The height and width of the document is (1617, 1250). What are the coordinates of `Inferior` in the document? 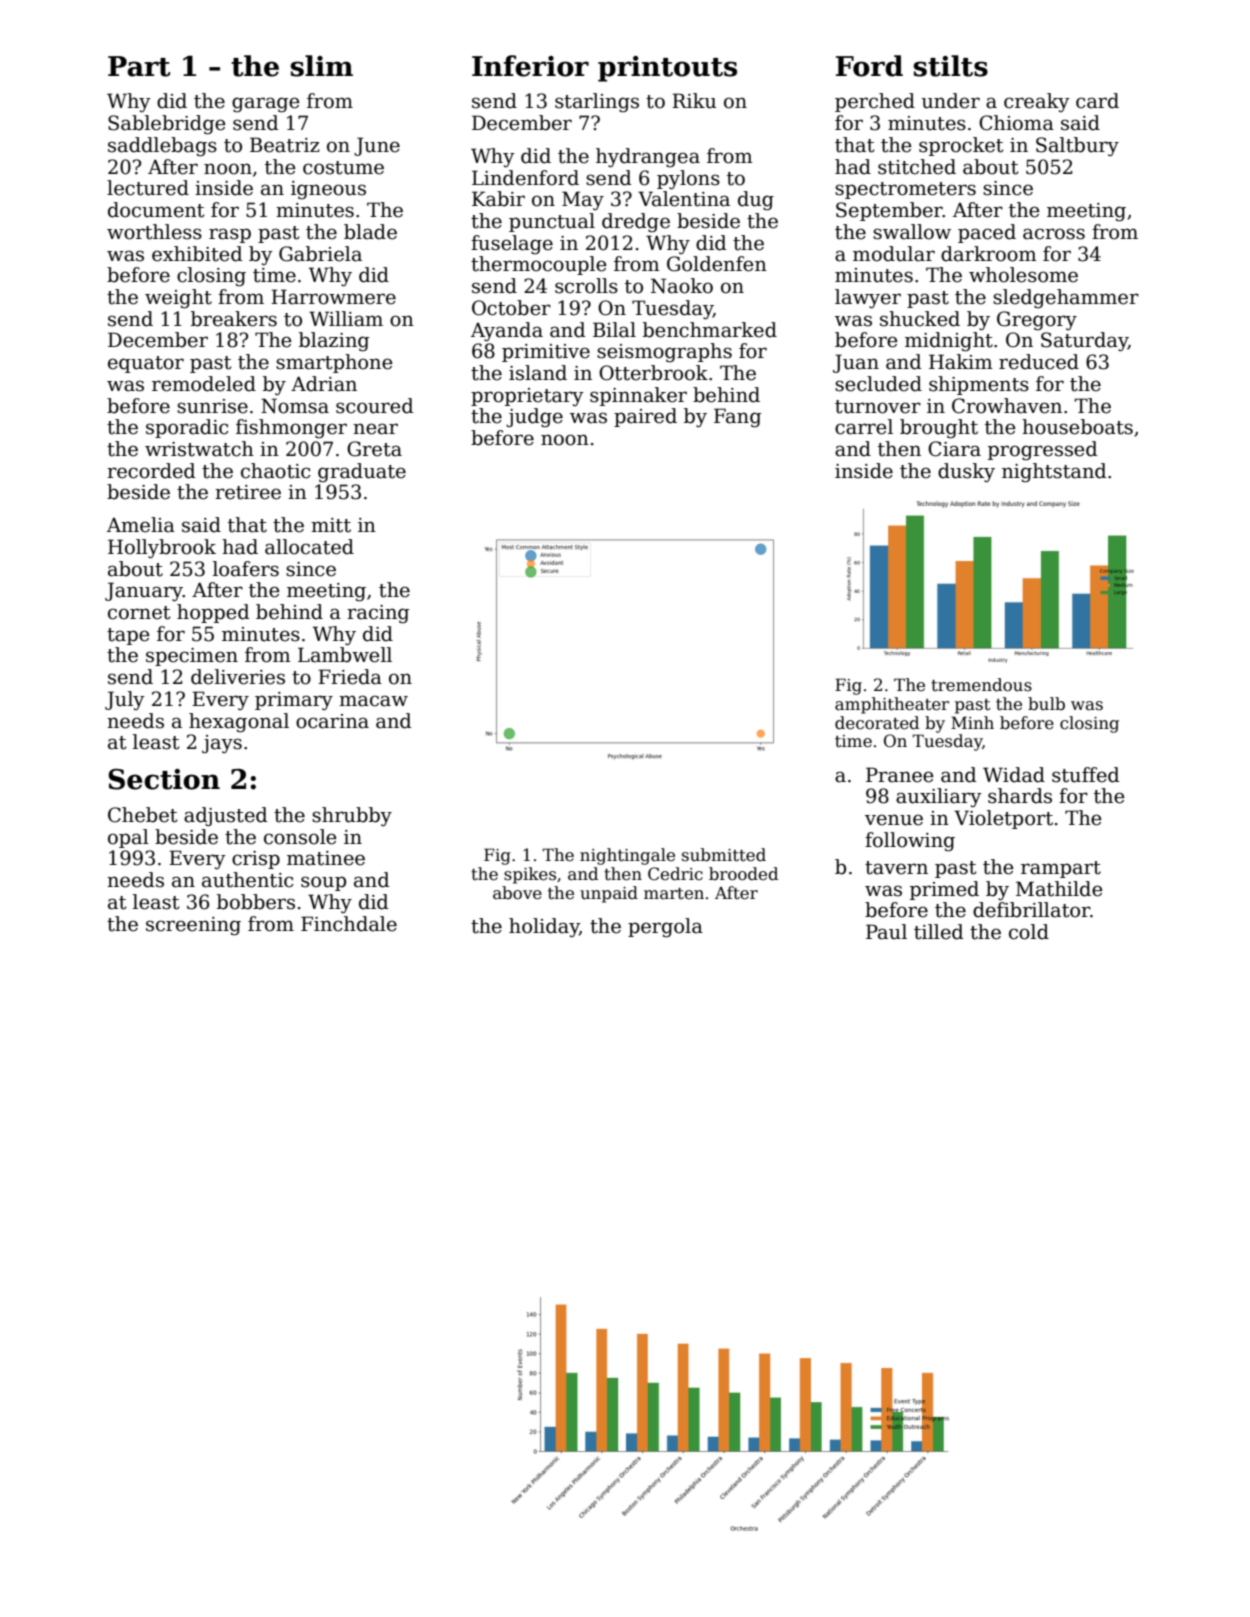 It's located at (530, 66).
